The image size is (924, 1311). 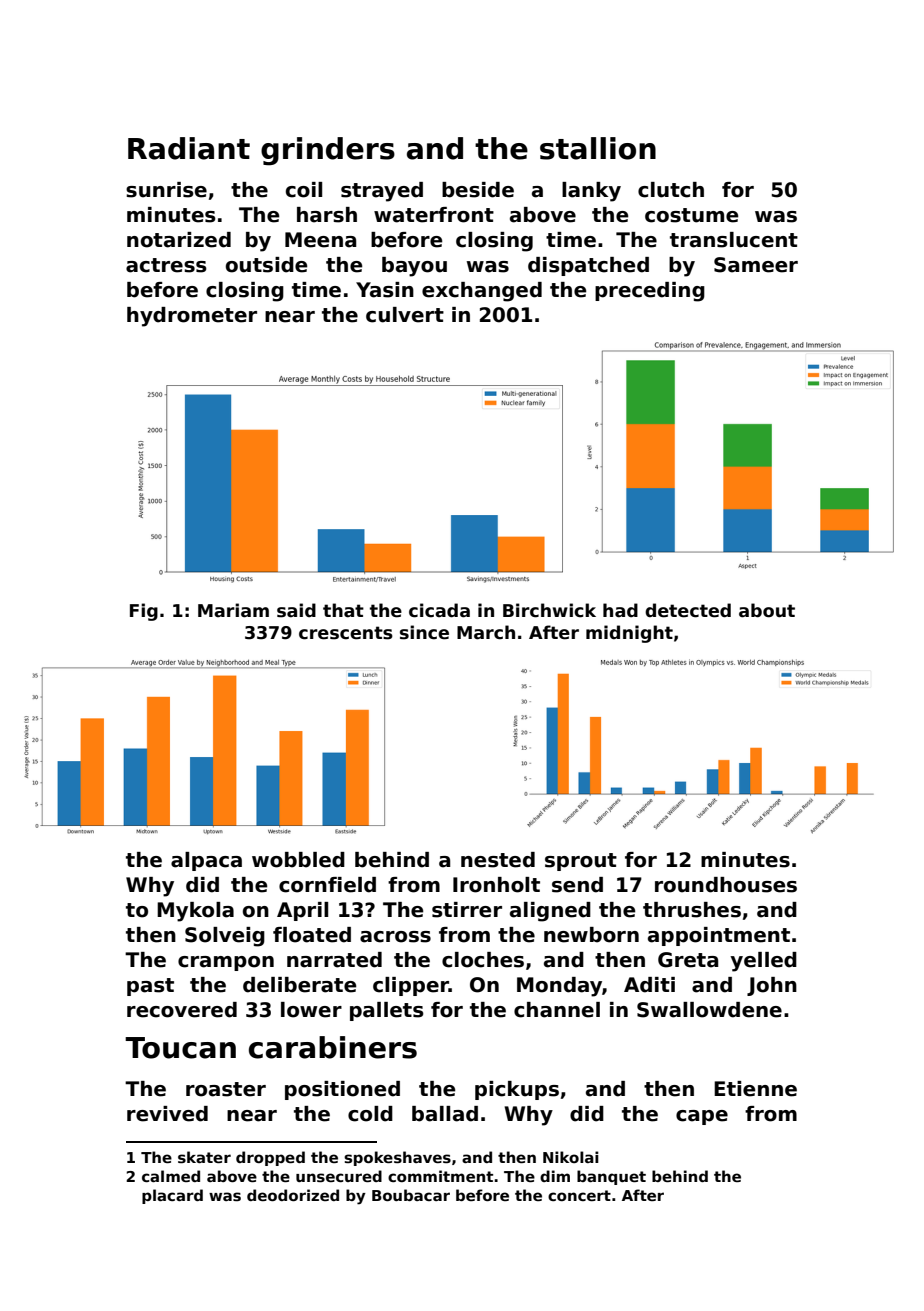 What do you see at coordinates (424, 632) in the page?
I see `since` at bounding box center [424, 632].
